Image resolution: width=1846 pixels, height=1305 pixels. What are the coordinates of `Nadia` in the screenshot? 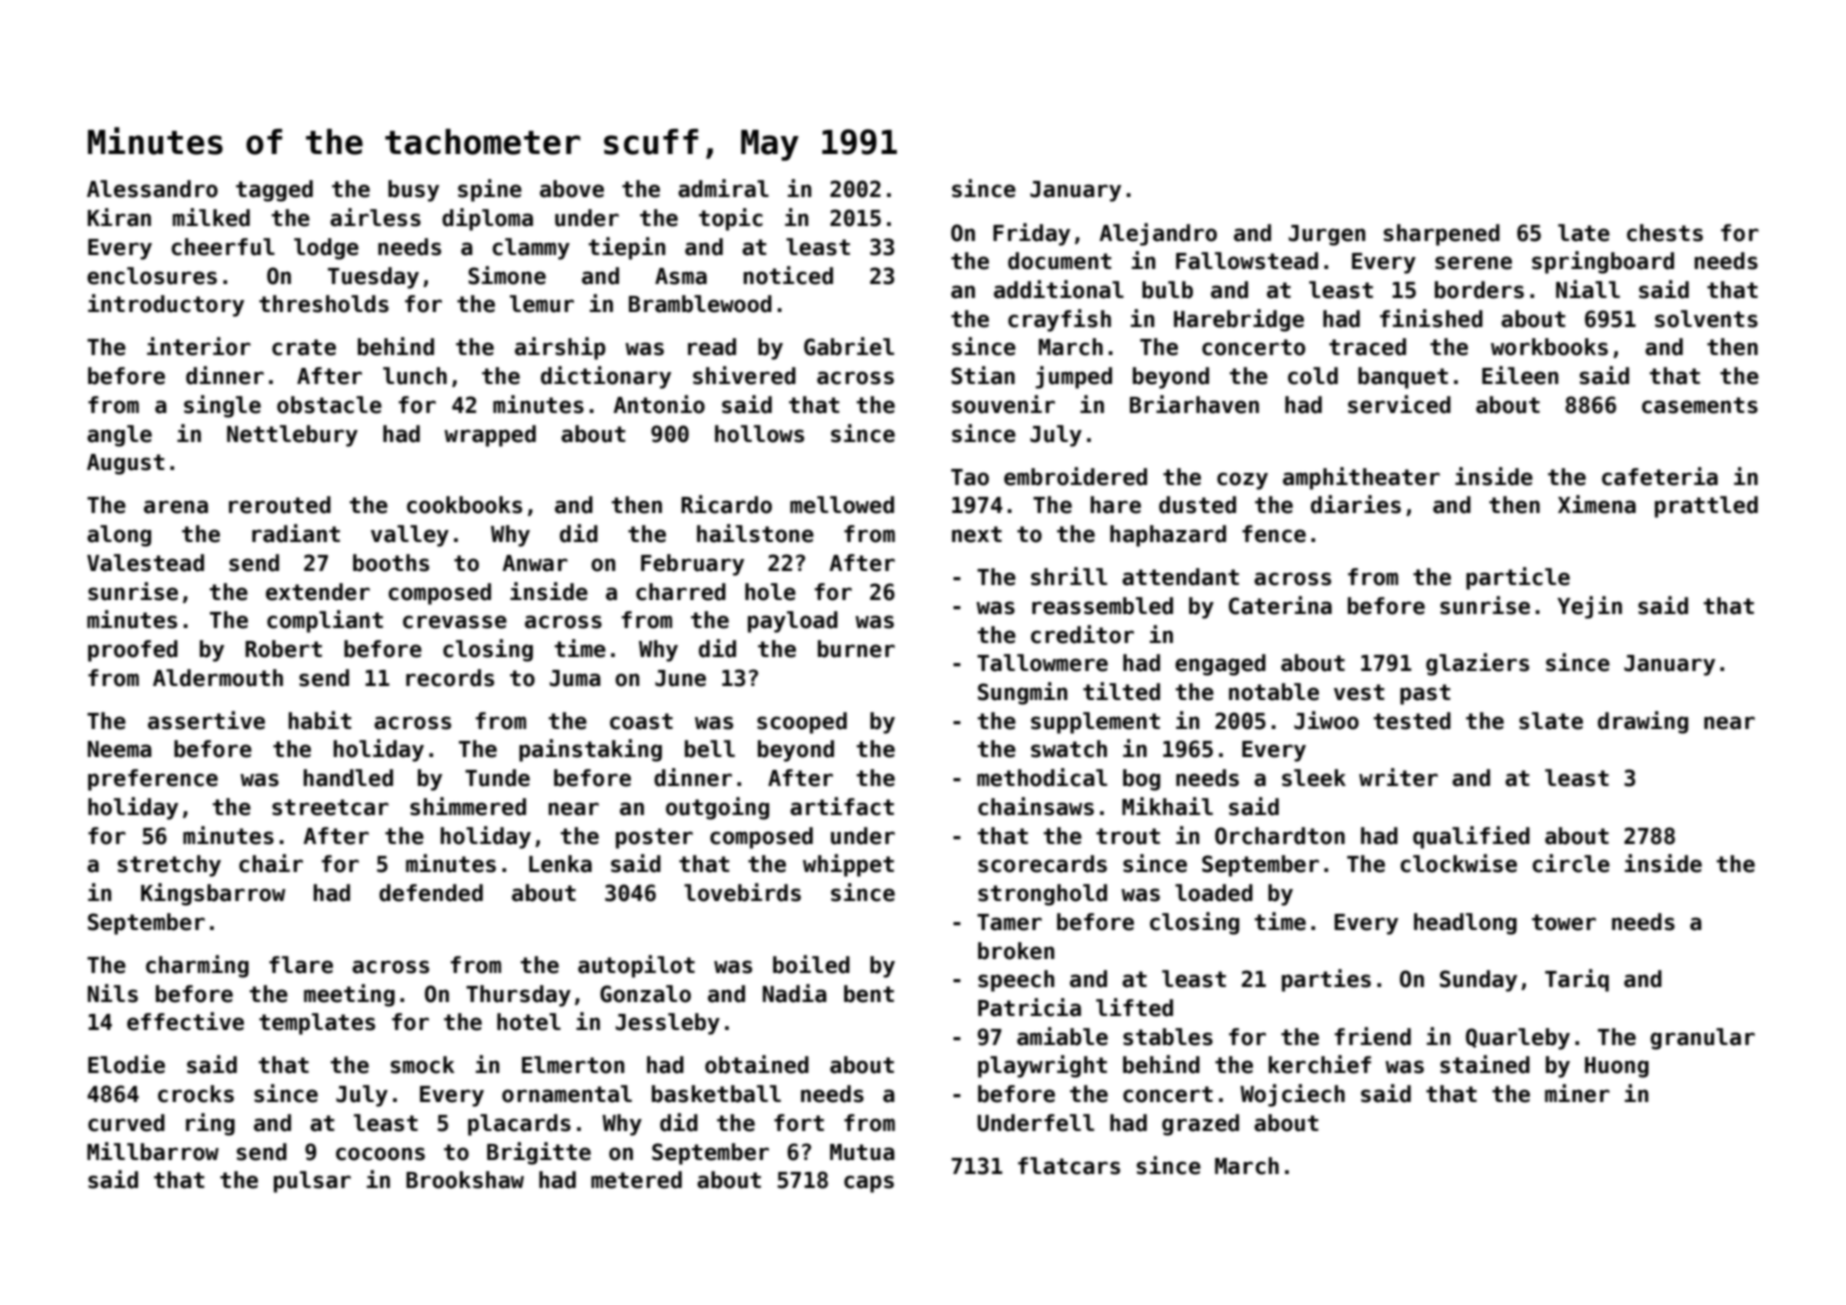 It's located at (795, 993).
